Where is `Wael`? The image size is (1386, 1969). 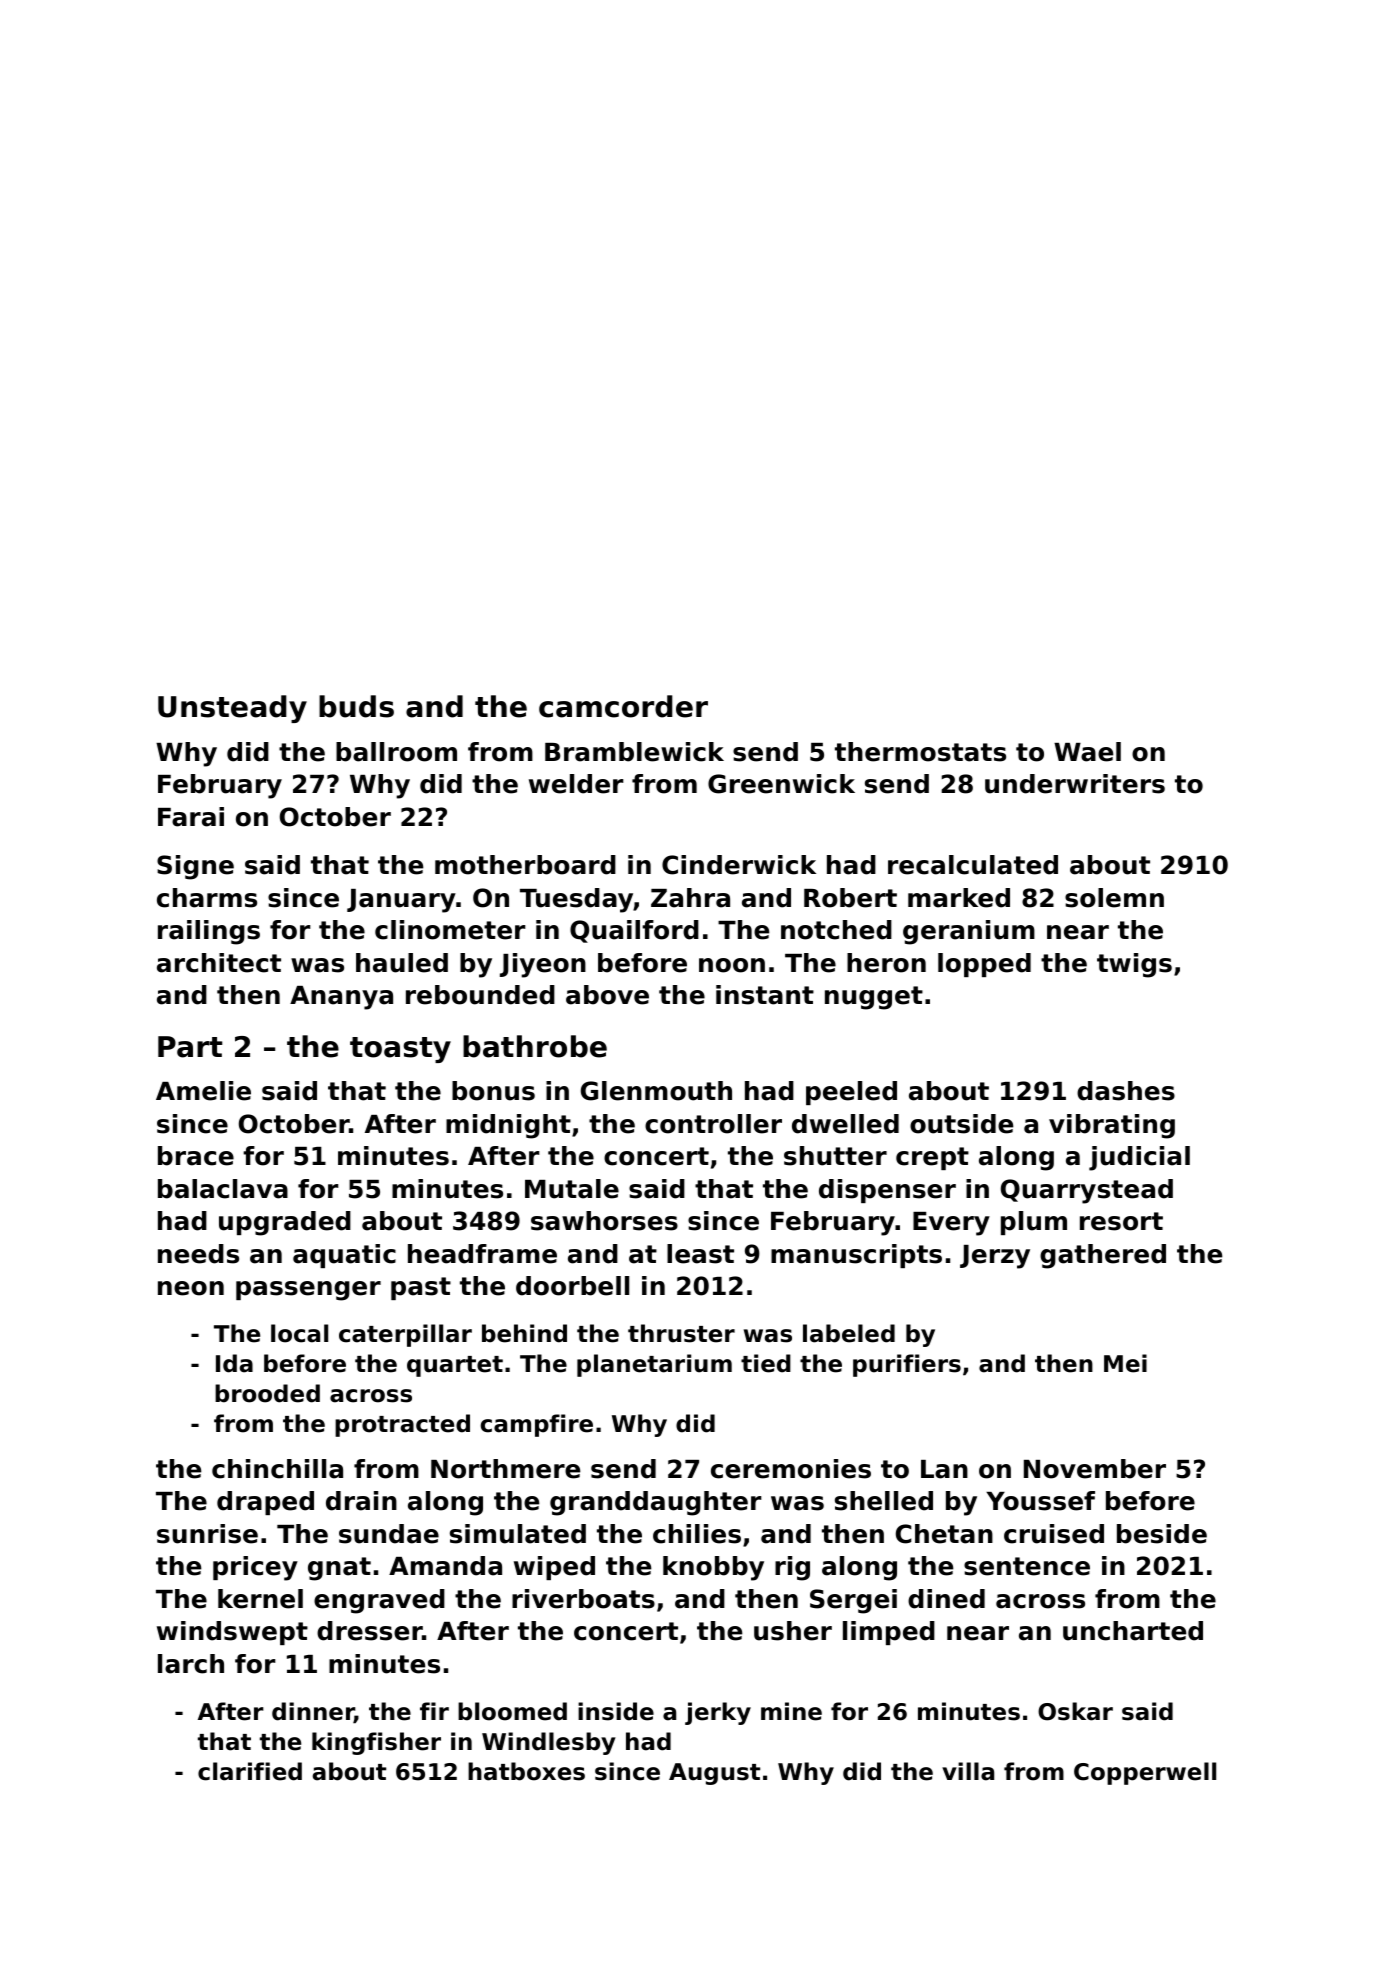 Wael is located at coordinates (1087, 752).
